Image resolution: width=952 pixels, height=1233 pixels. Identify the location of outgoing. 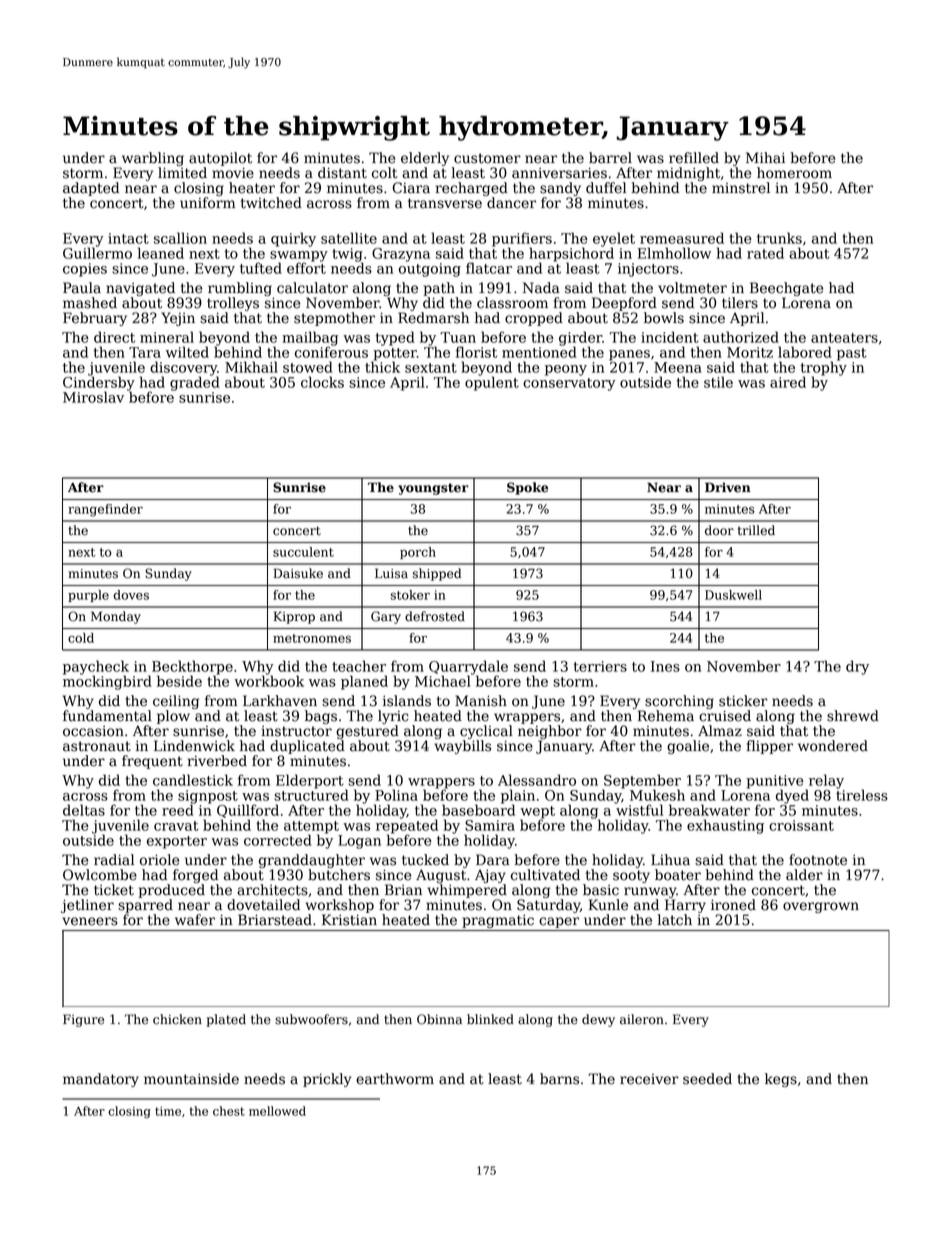
(430, 270).
